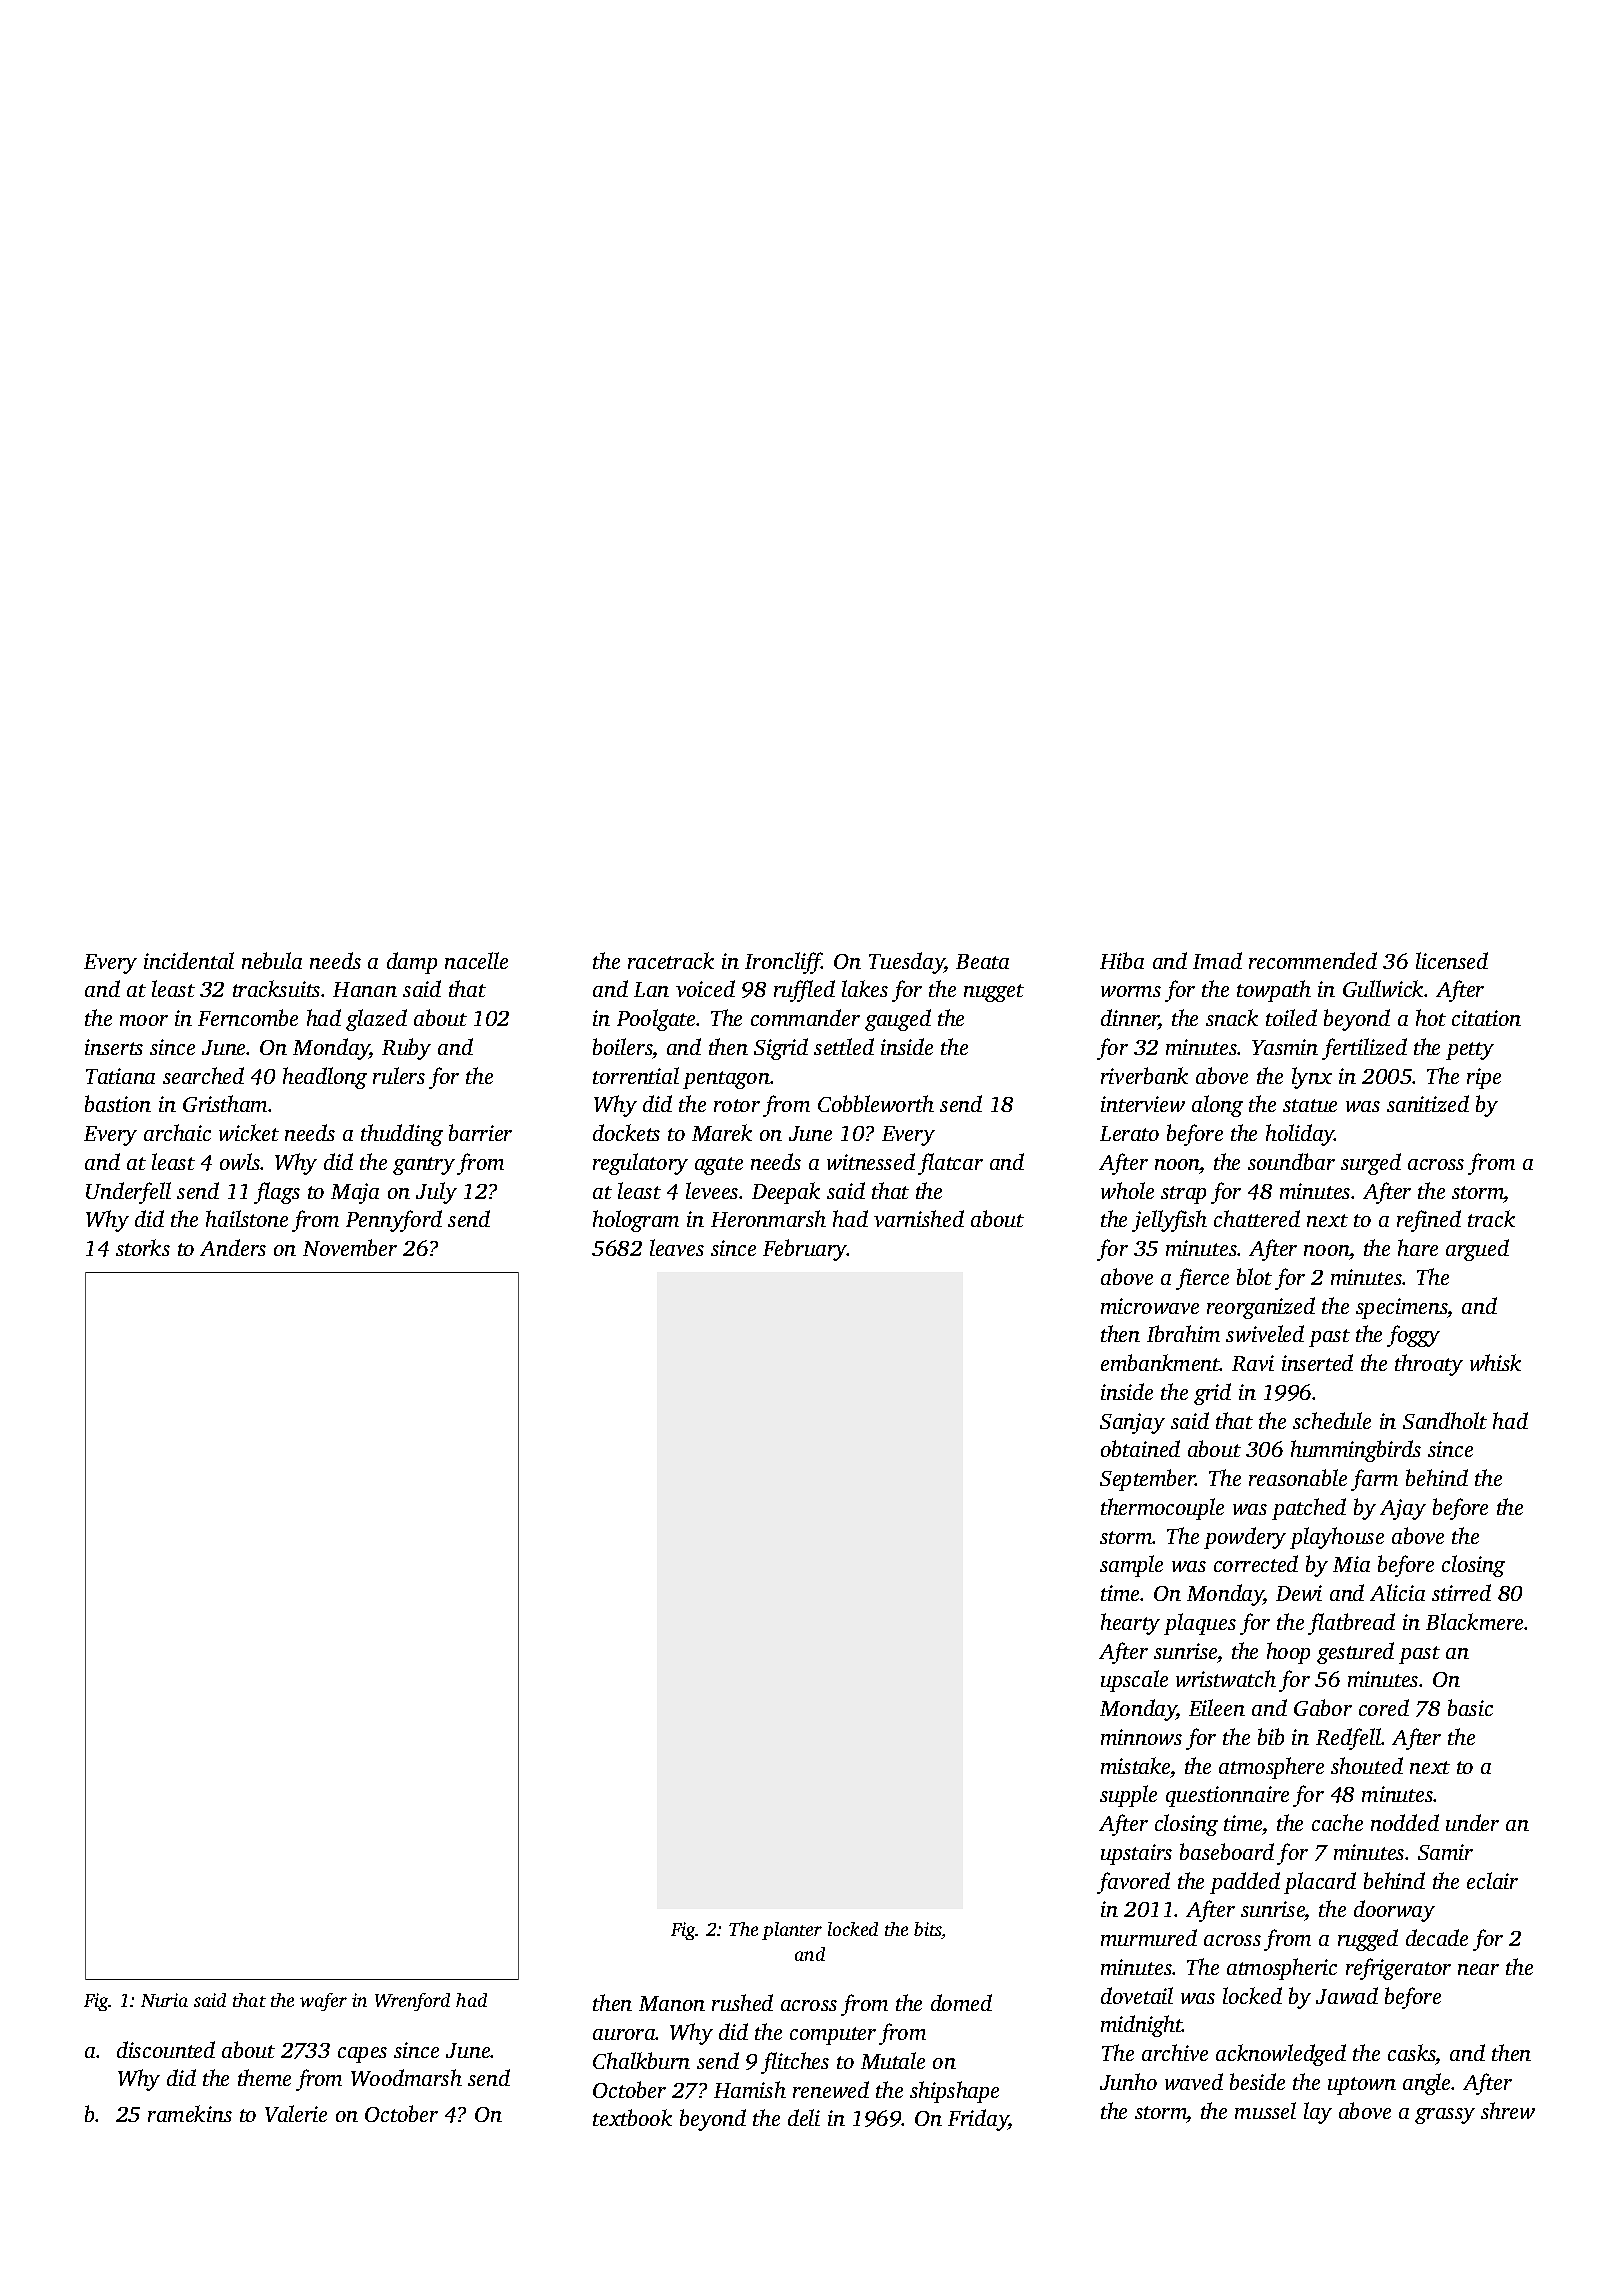  Describe the element at coordinates (804, 2117) in the image. I see `deli` at that location.
